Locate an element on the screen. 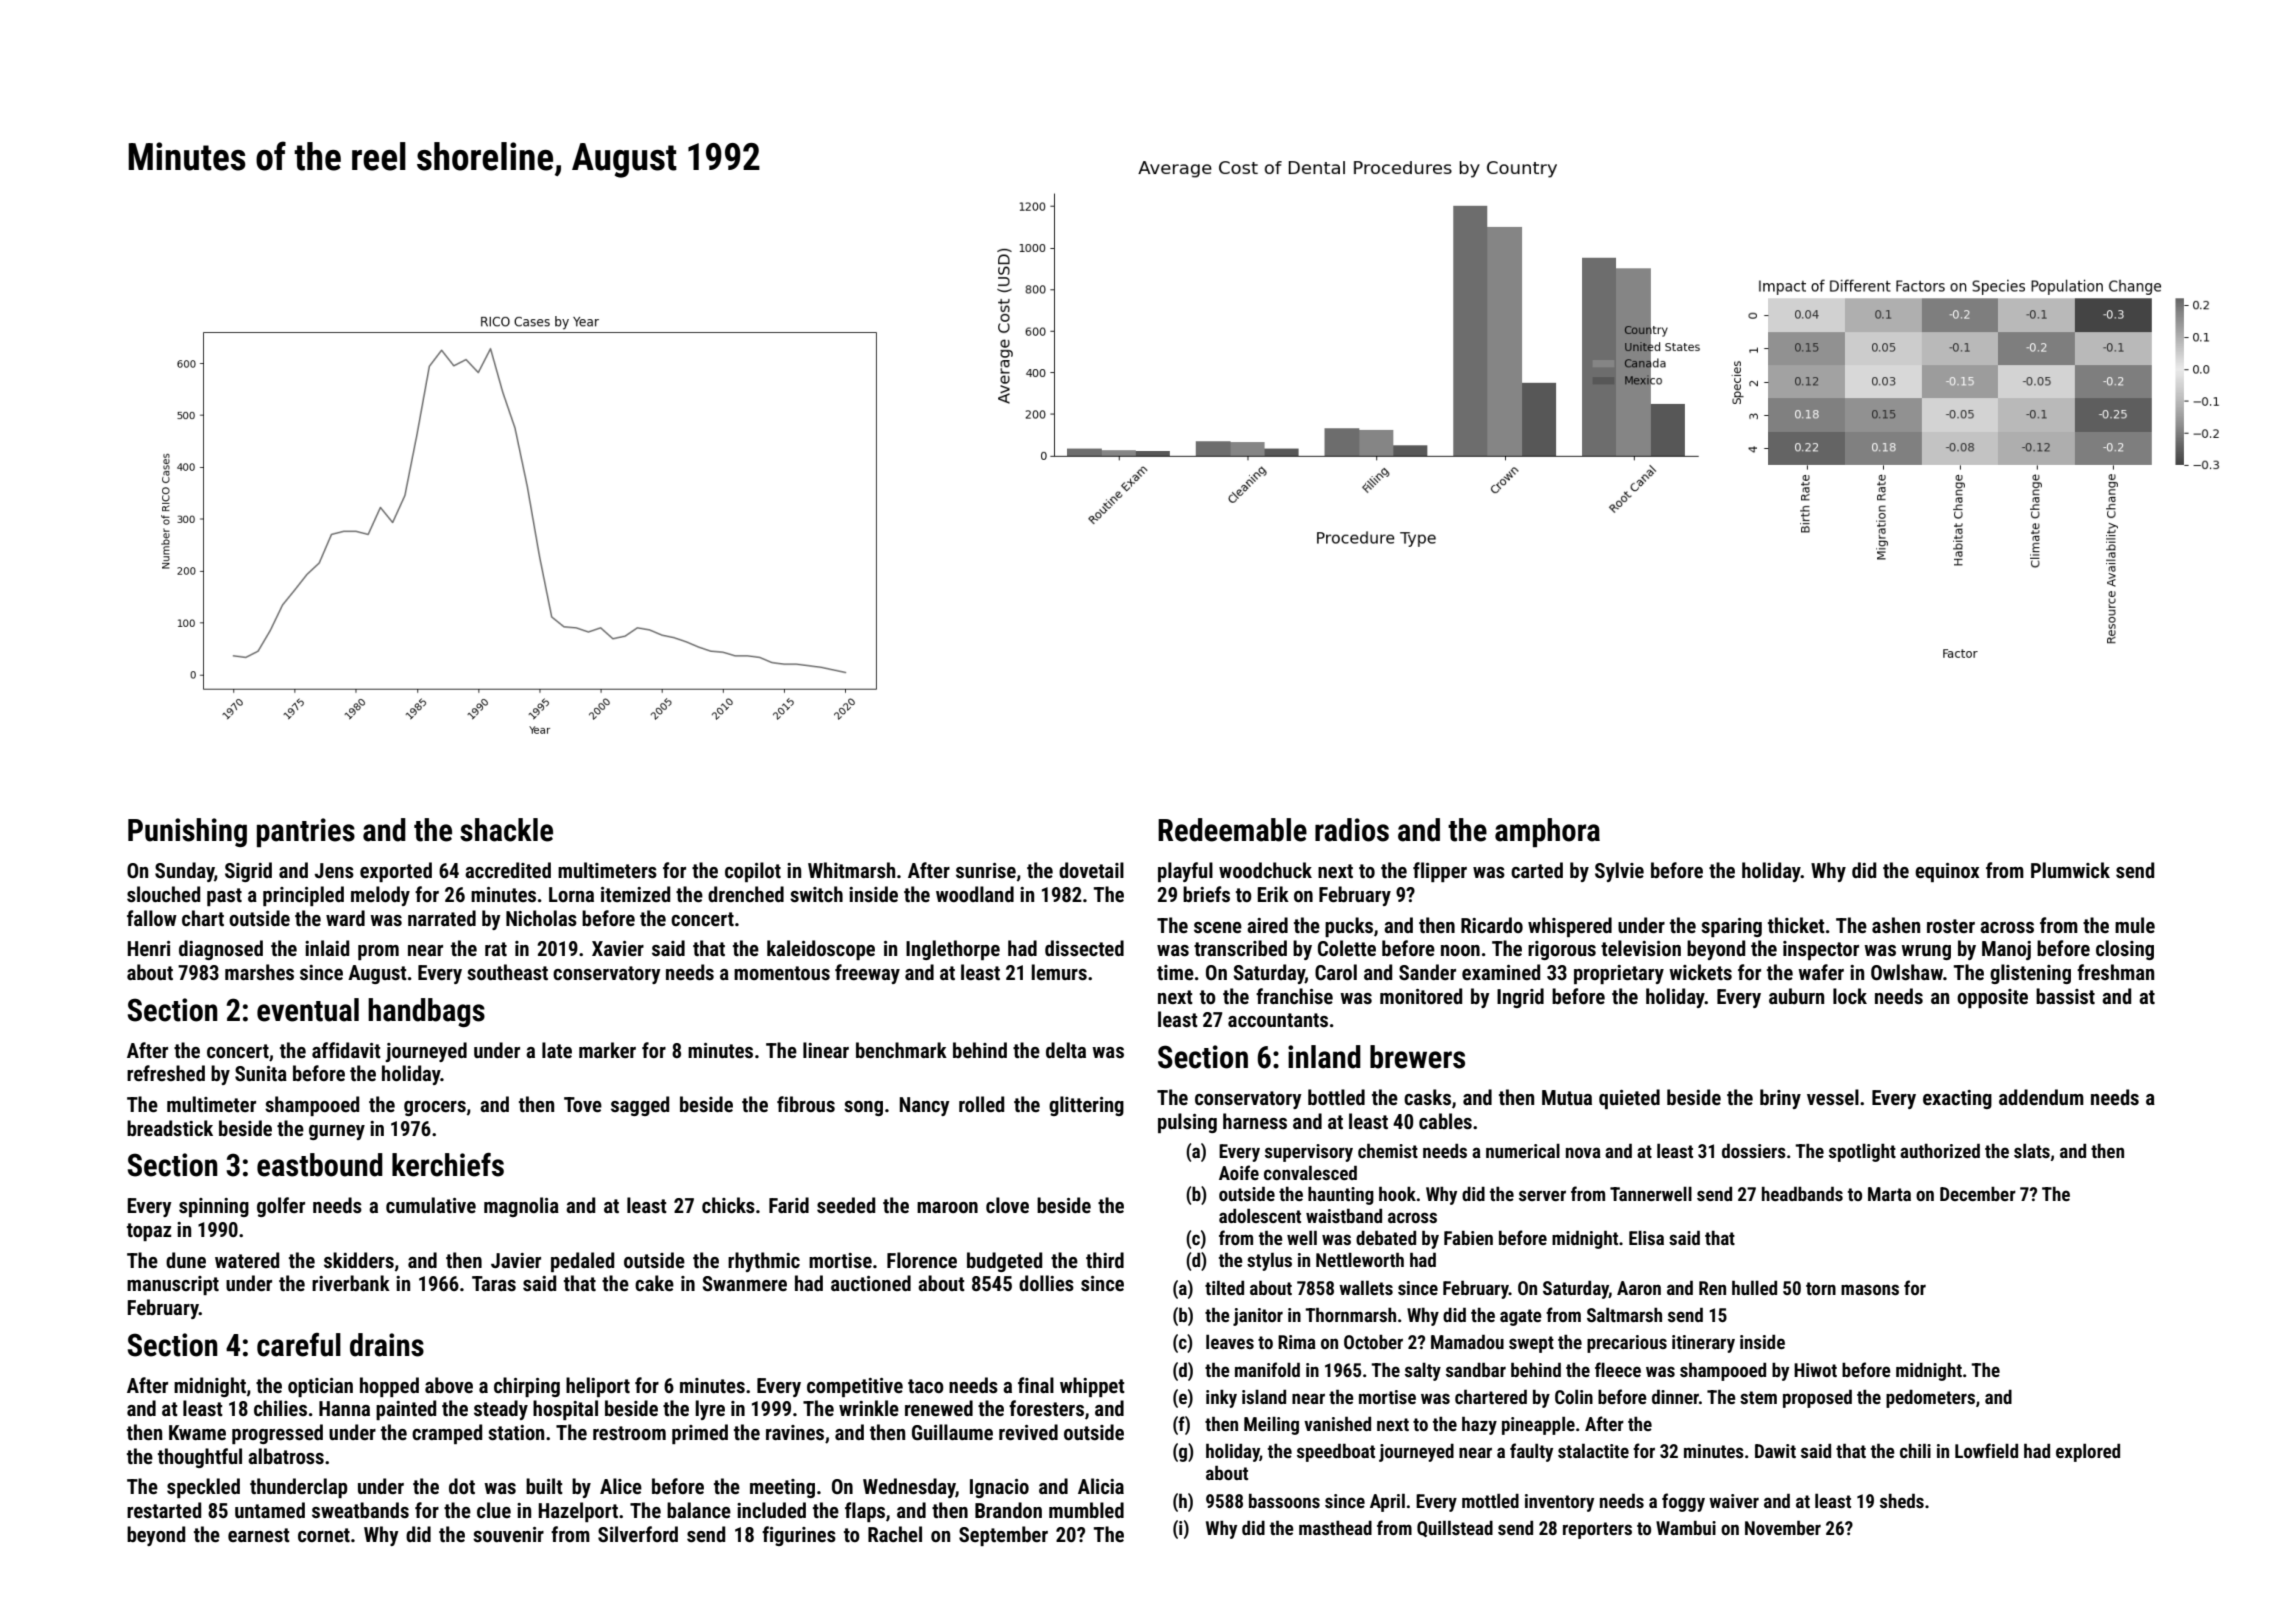 The height and width of the screenshot is (1614, 2282). Plumwick is located at coordinates (2070, 870).
